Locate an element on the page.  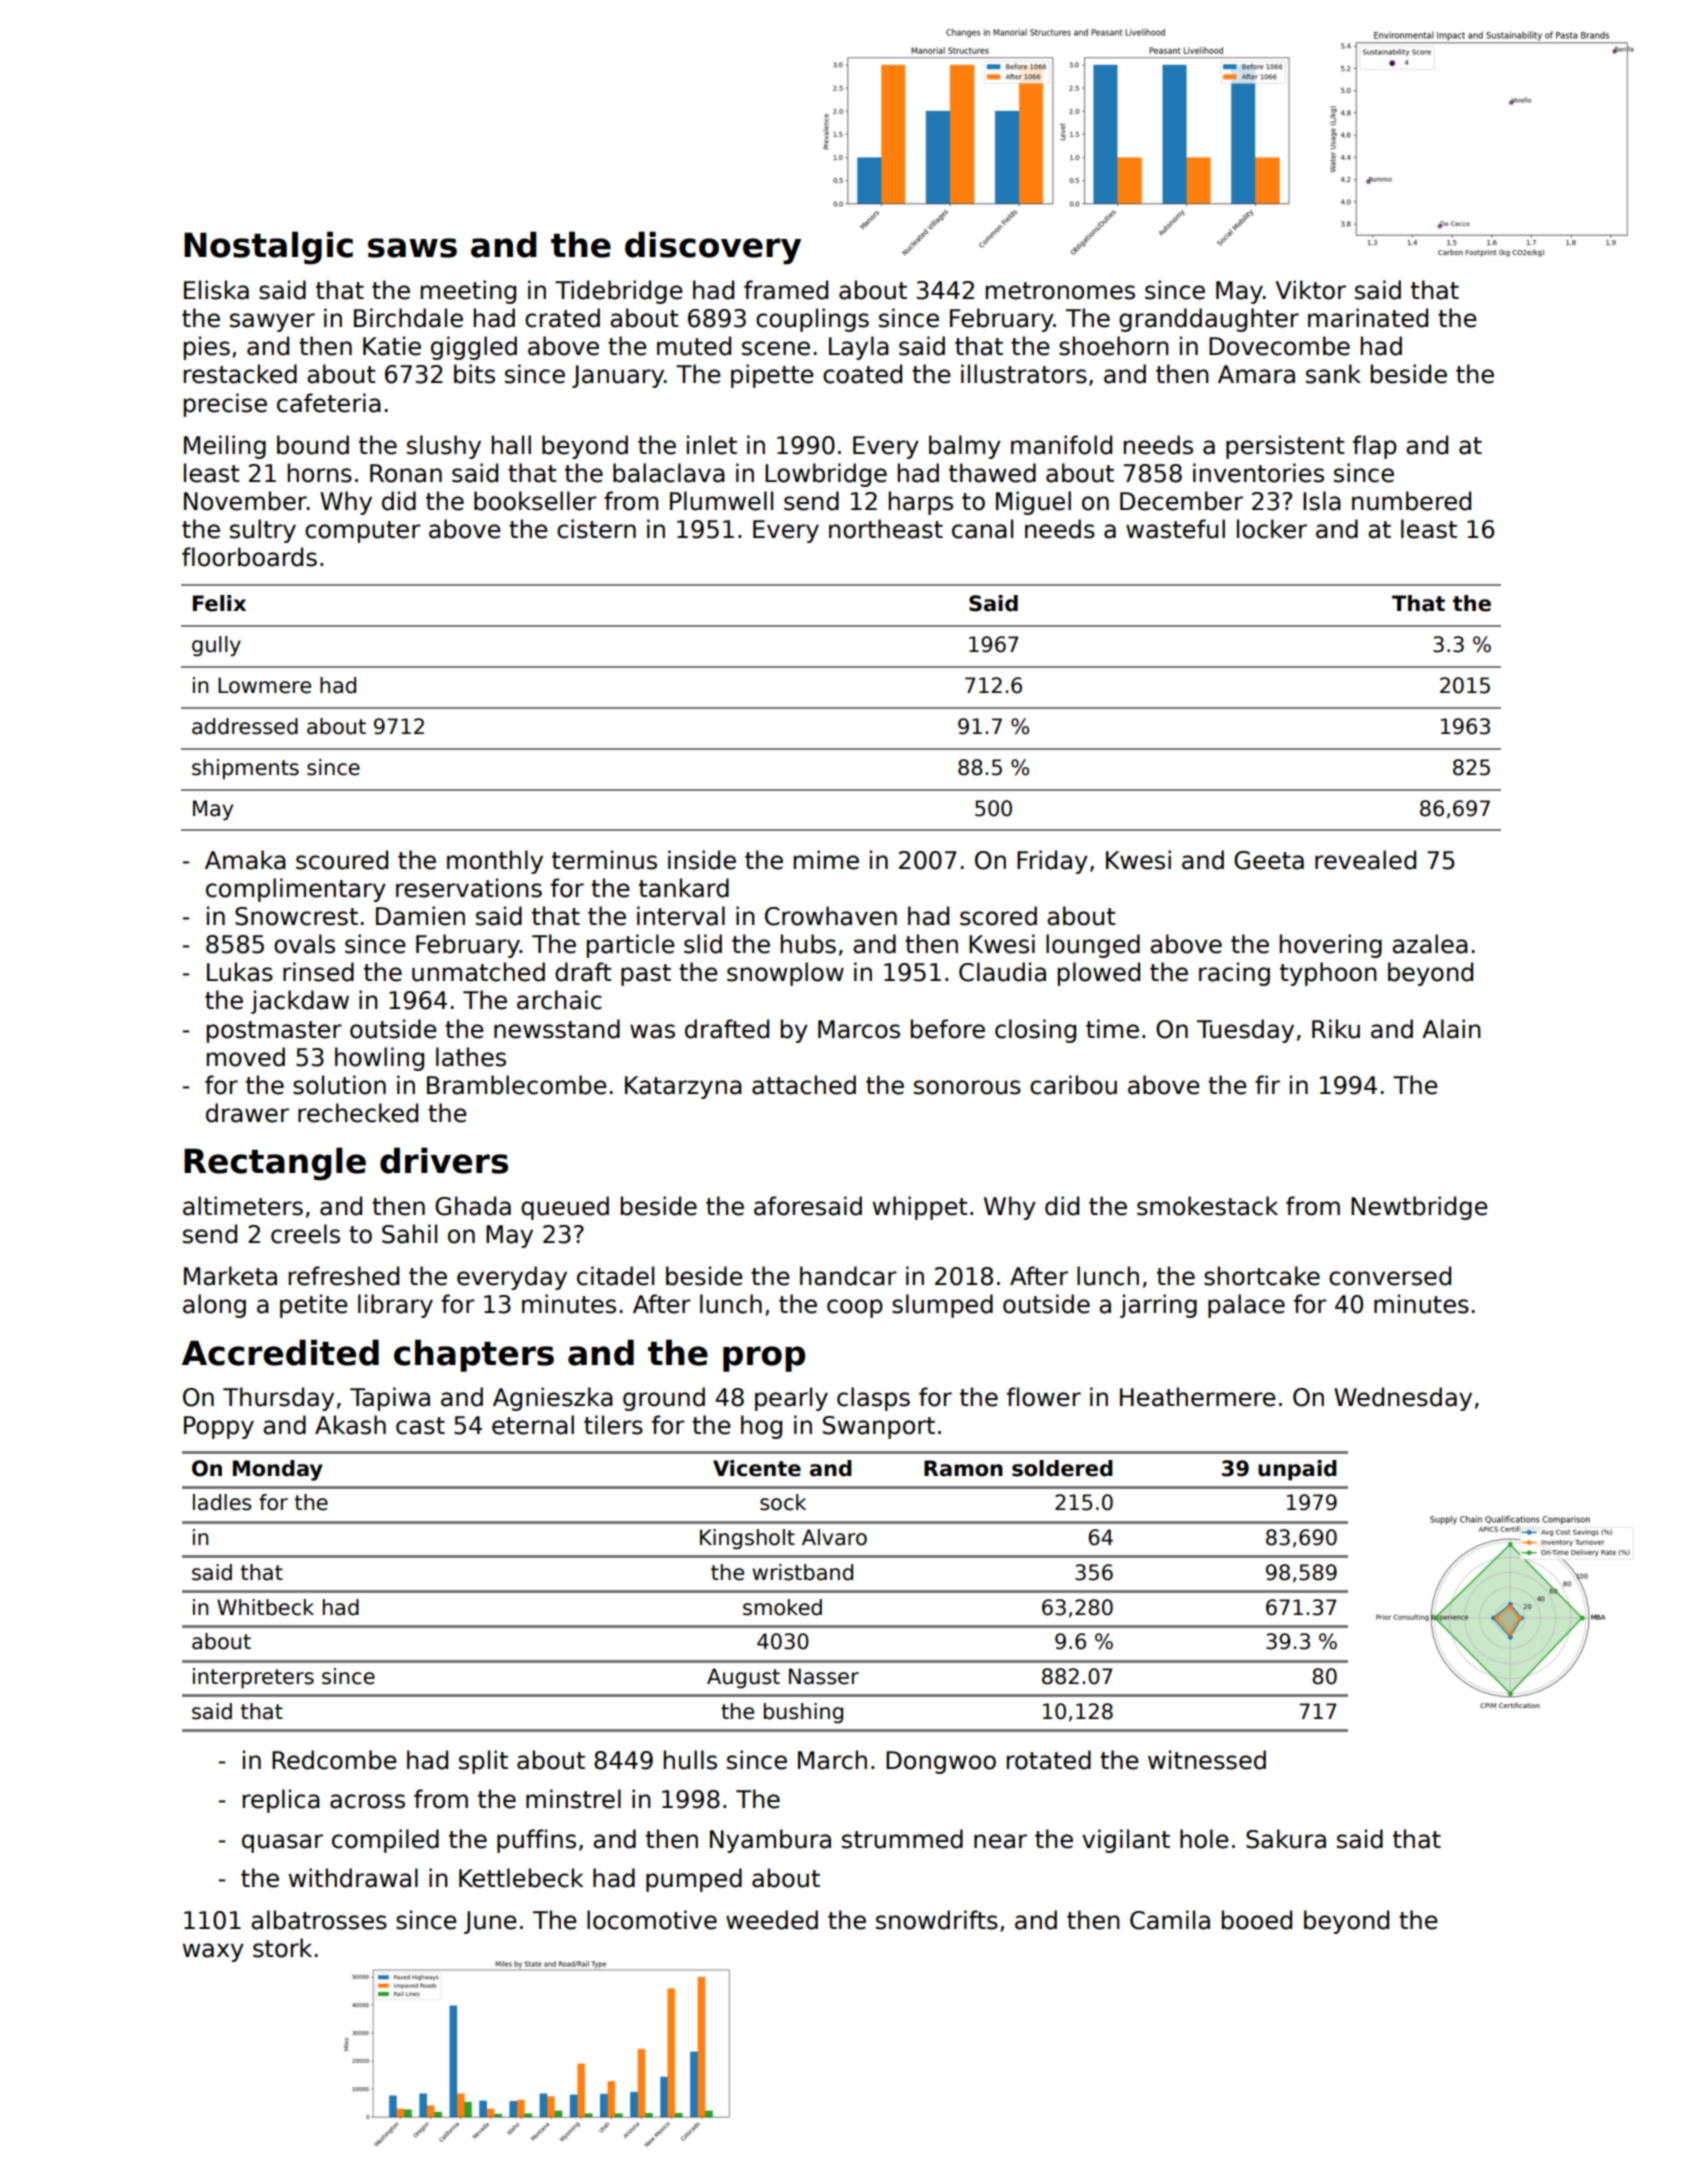
palace is located at coordinates (1246, 1306).
